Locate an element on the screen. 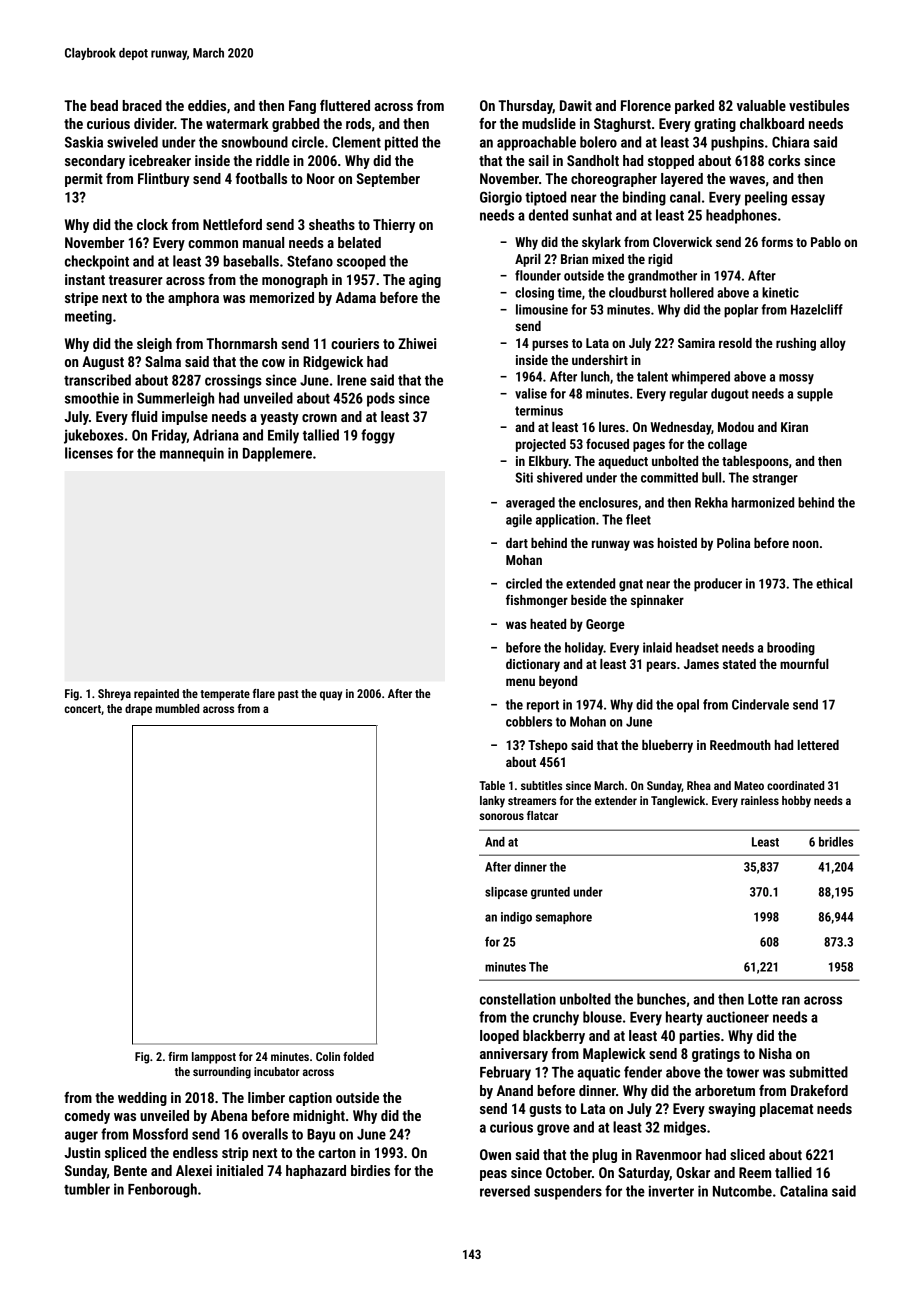  rainless is located at coordinates (760, 800).
